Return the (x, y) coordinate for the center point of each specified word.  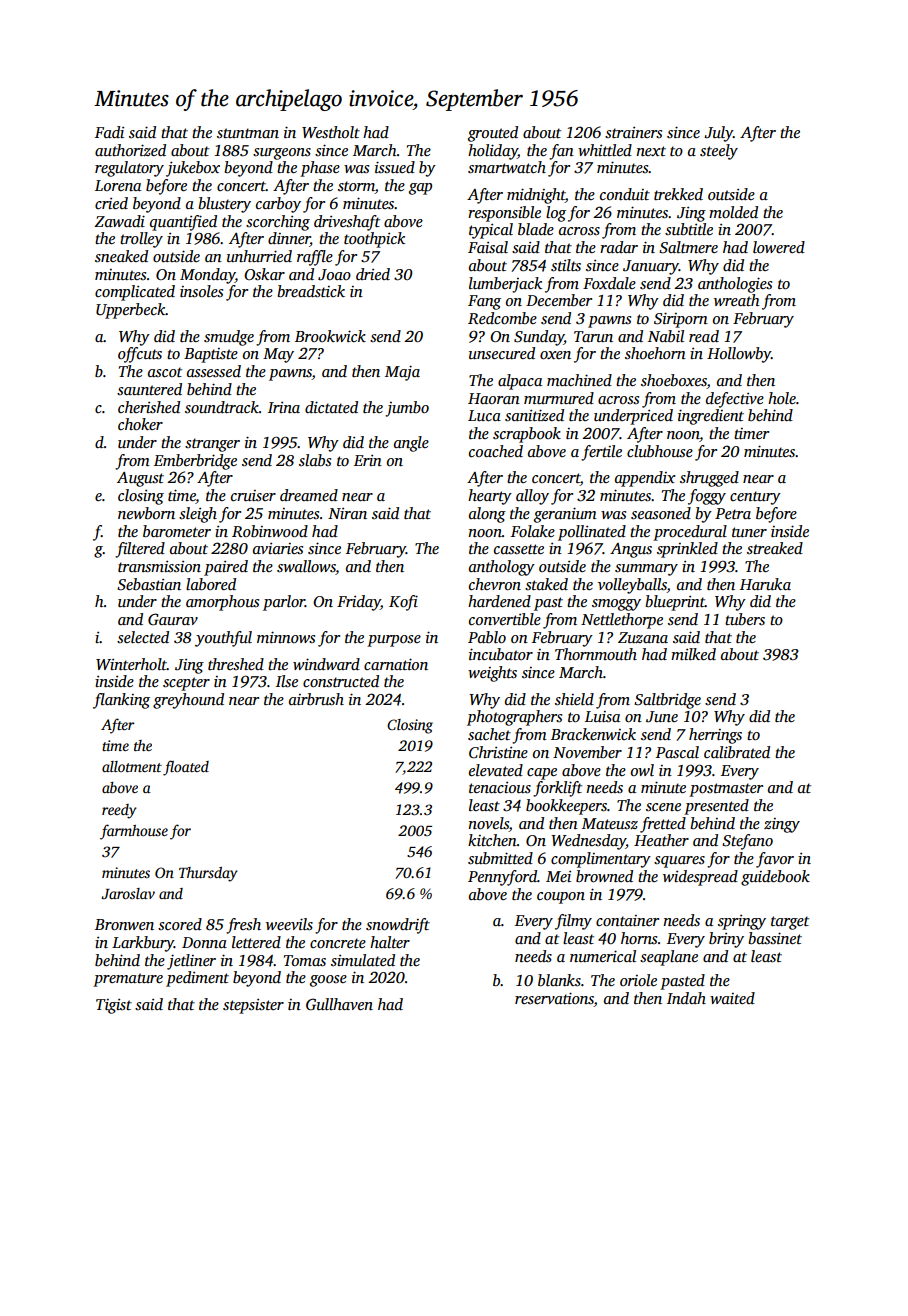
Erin (368, 460)
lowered (779, 247)
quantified (183, 223)
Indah (686, 998)
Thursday (208, 874)
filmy (573, 922)
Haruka (765, 584)
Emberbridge (195, 462)
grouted (493, 134)
